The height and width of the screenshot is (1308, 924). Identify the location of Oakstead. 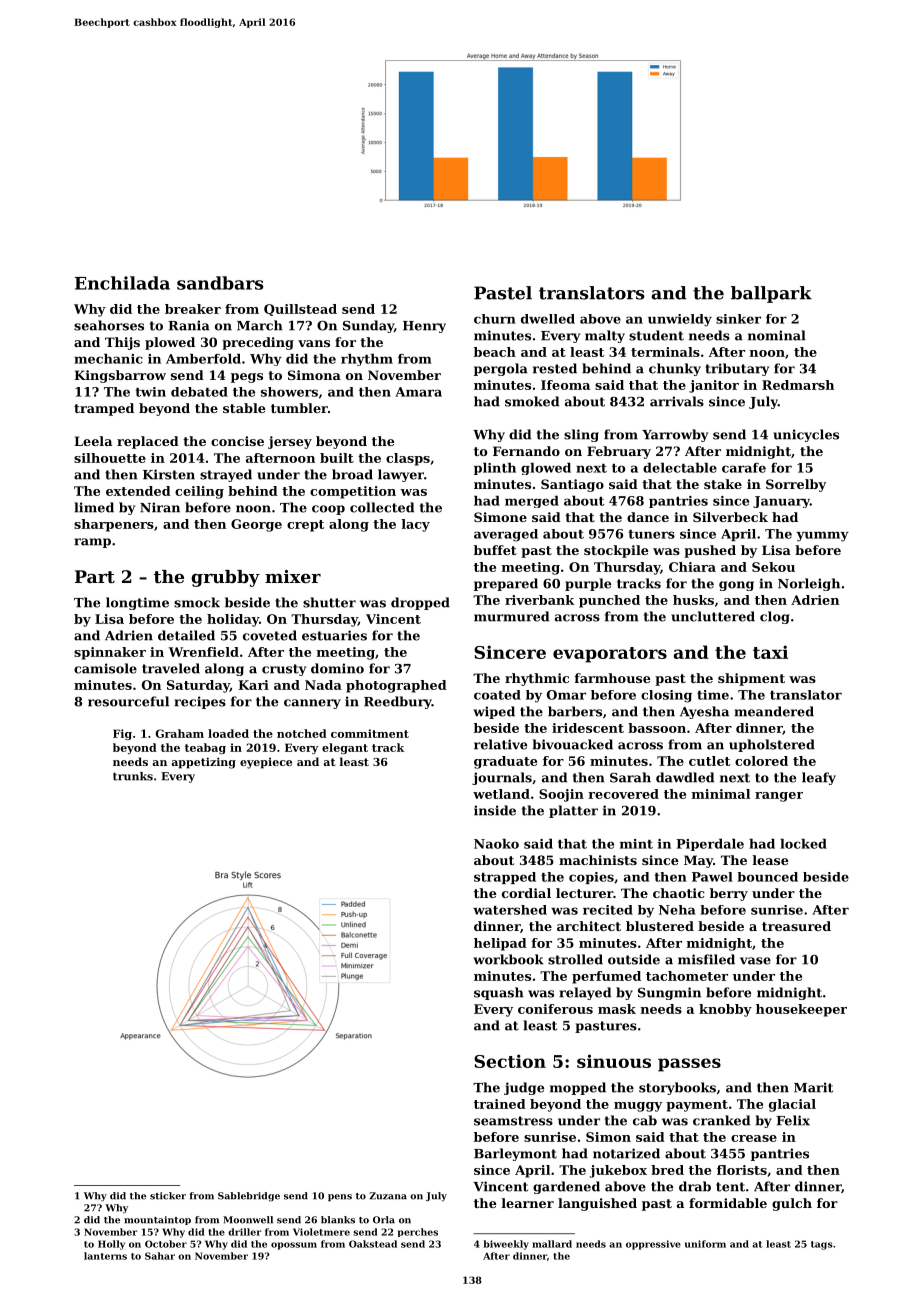
(373, 1244).
